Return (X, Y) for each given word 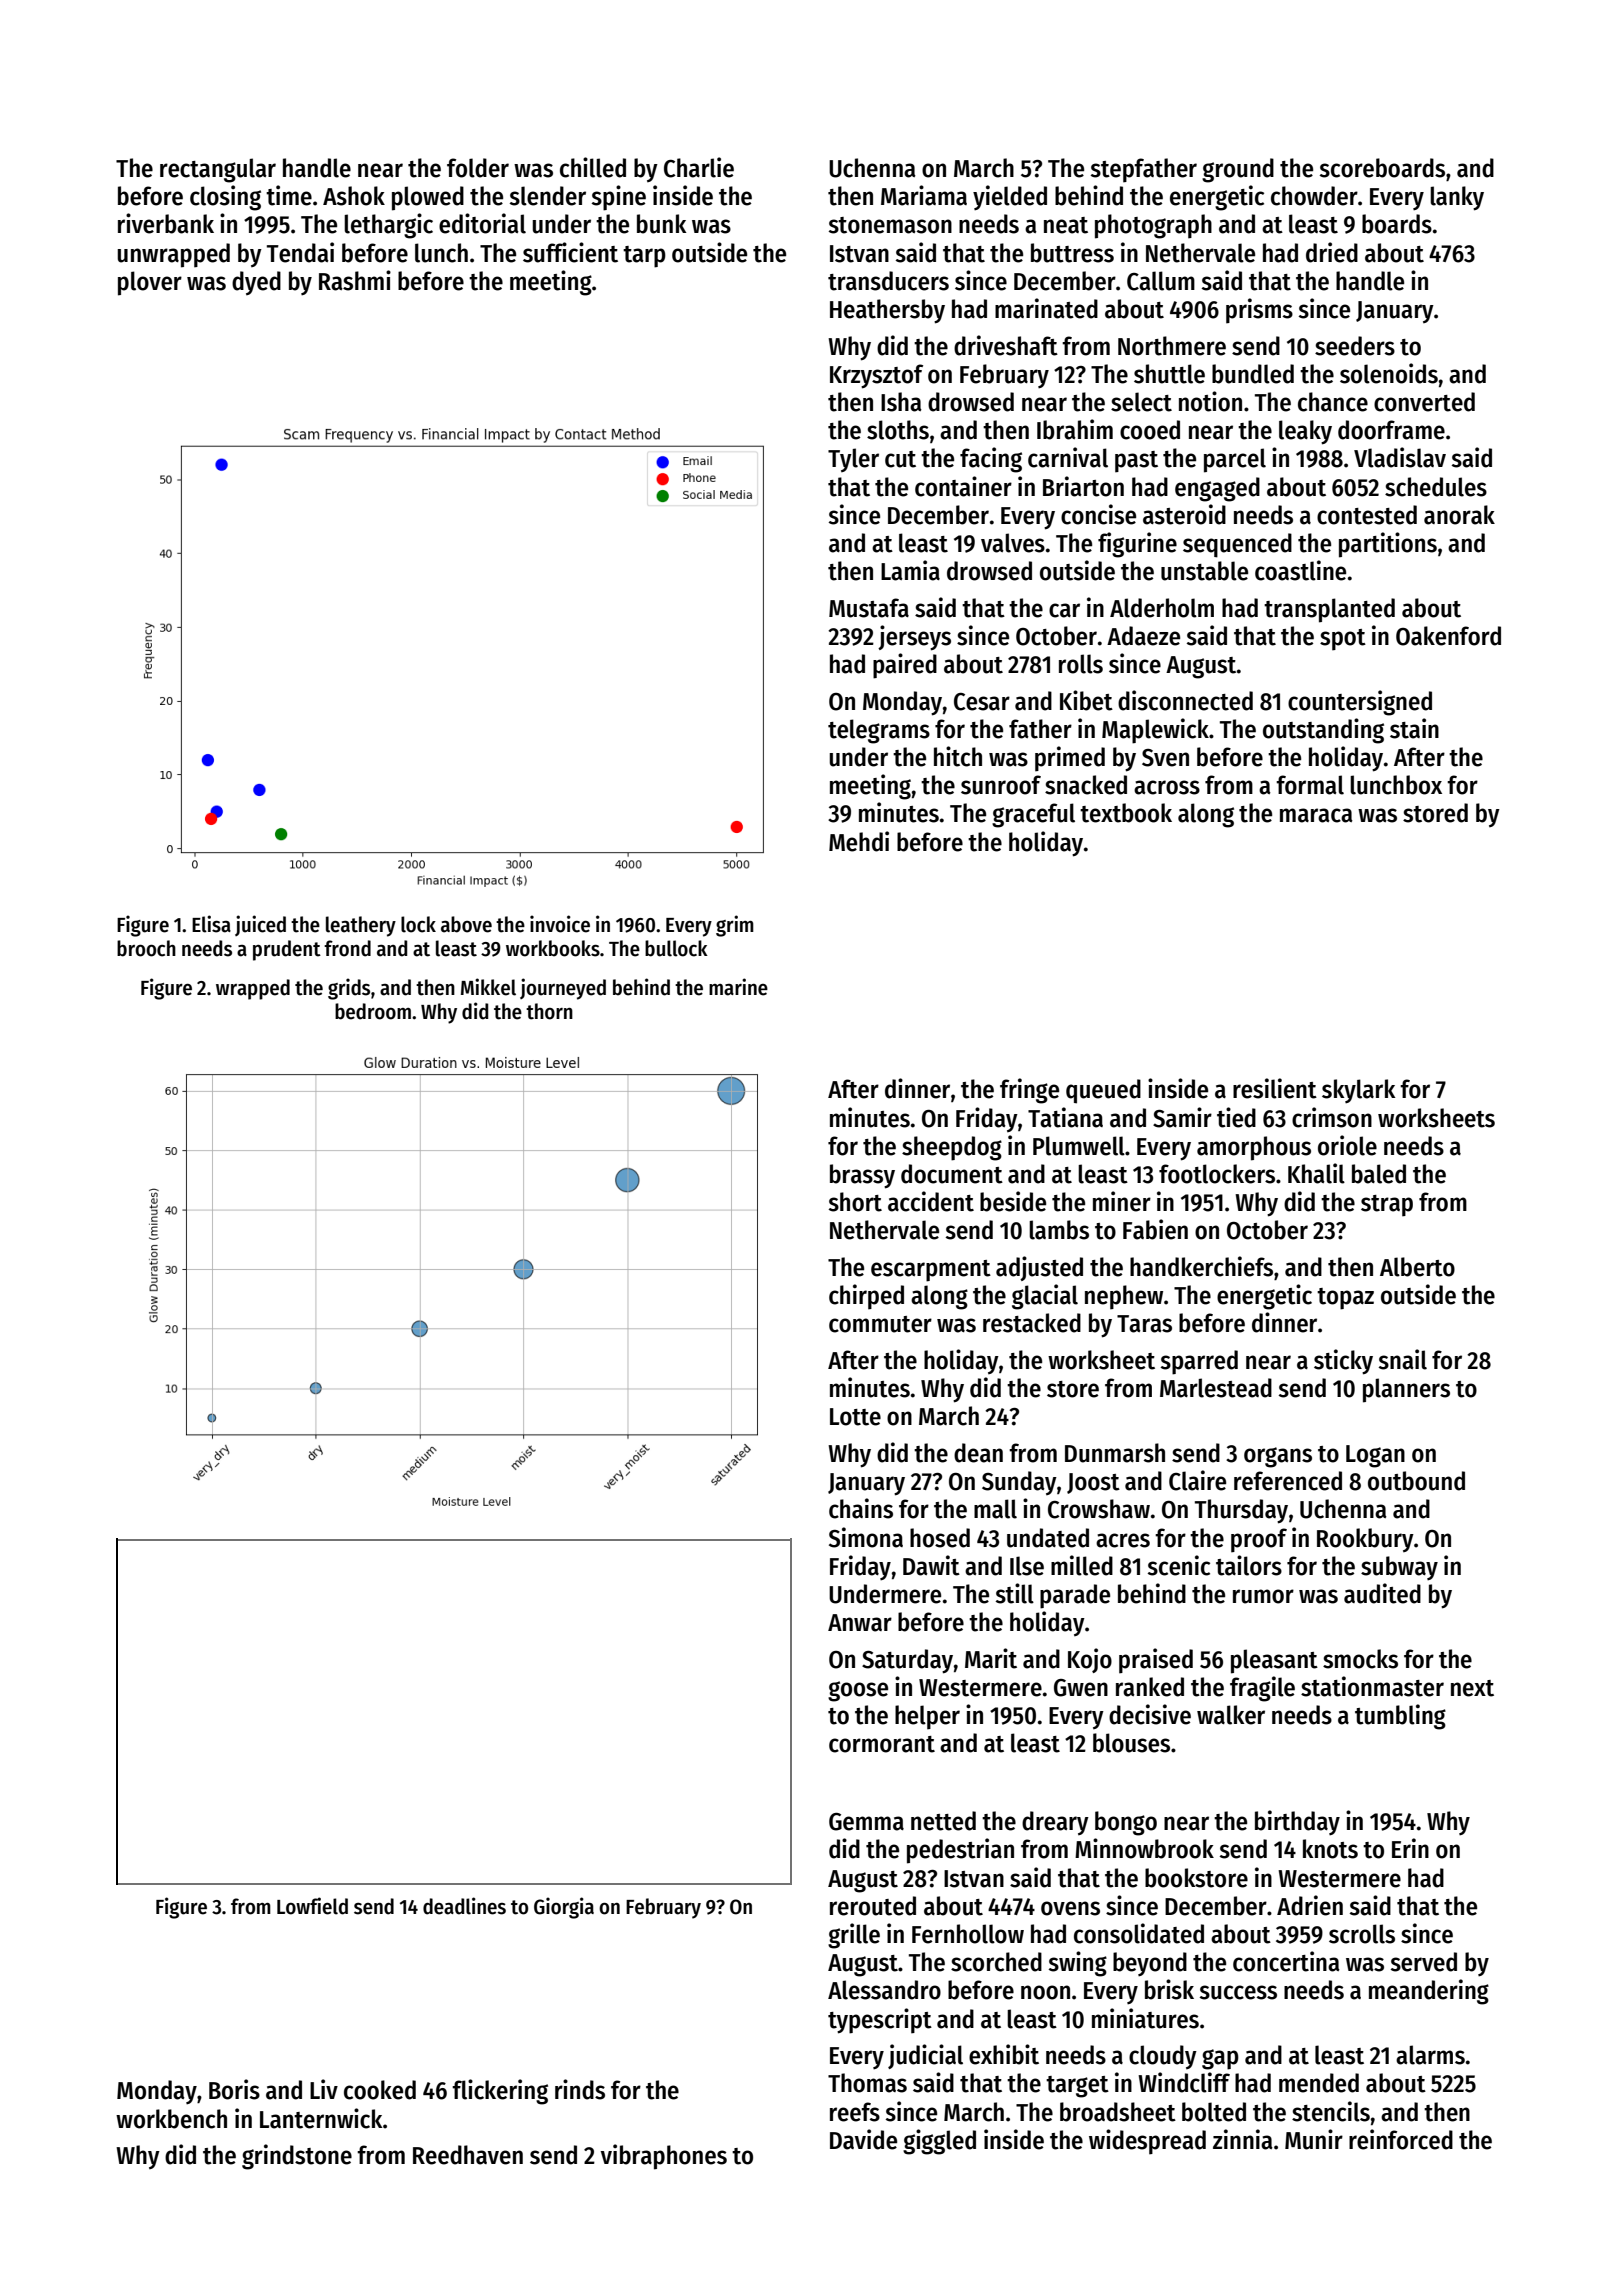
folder (478, 168)
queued (1103, 1091)
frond (347, 948)
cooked (380, 2090)
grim (735, 926)
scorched (996, 1962)
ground (1238, 170)
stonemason (890, 225)
